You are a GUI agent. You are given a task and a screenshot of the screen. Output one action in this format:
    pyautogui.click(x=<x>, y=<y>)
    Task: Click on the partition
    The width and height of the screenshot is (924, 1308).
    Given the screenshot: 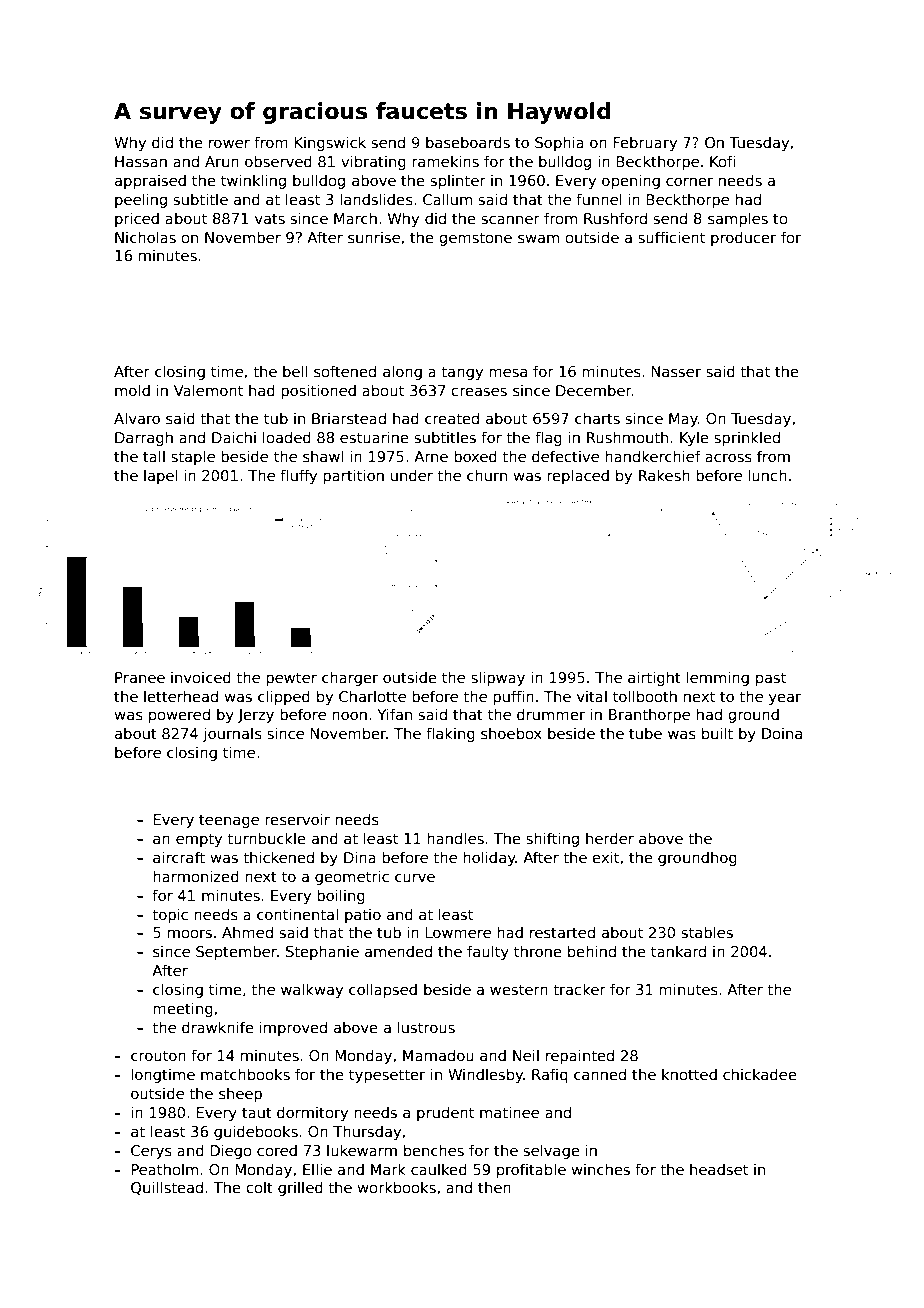 What is the action you would take?
    pyautogui.click(x=353, y=476)
